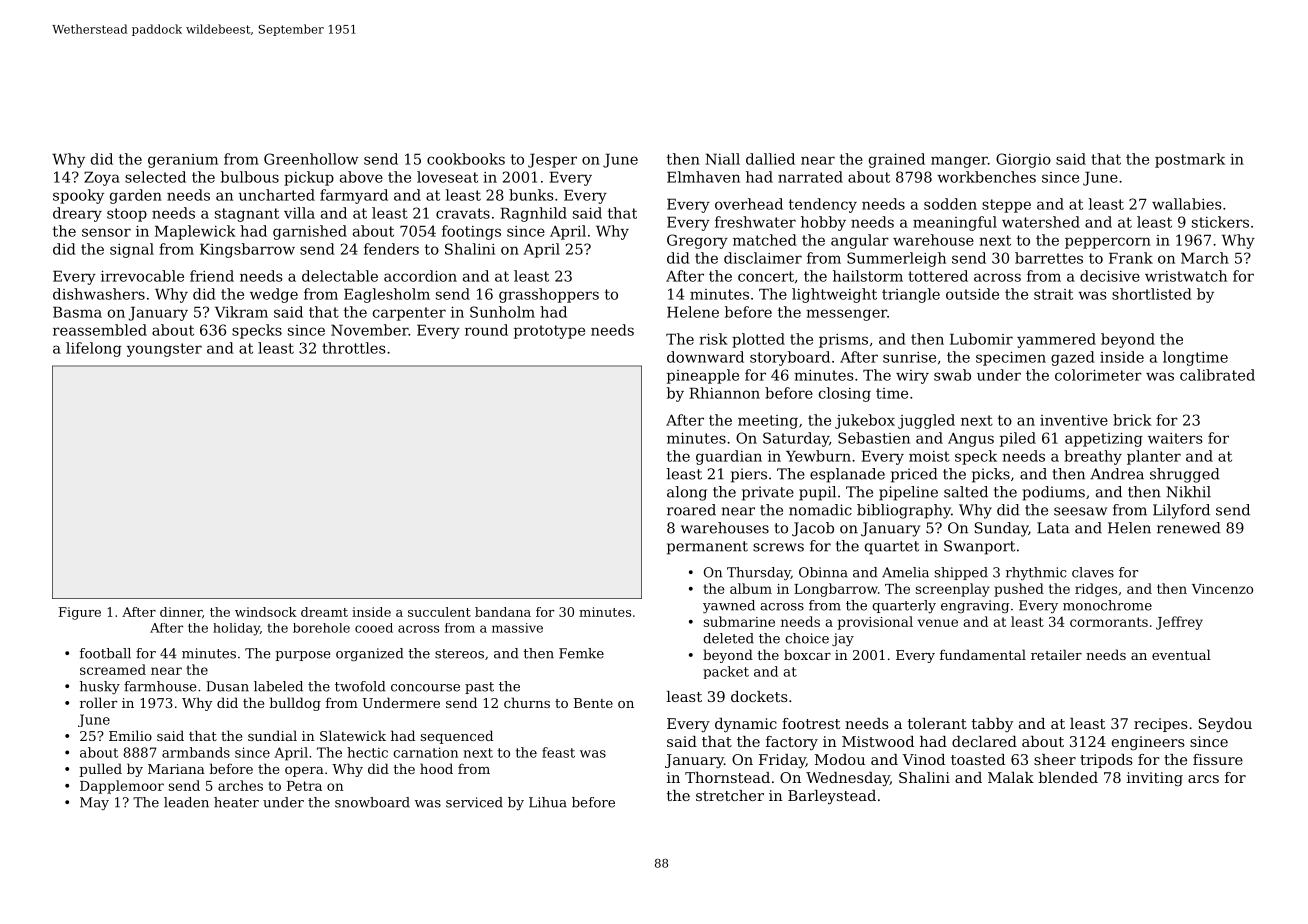 The width and height of the page is (1308, 924). Describe the element at coordinates (155, 177) in the page. I see `selected` at that location.
